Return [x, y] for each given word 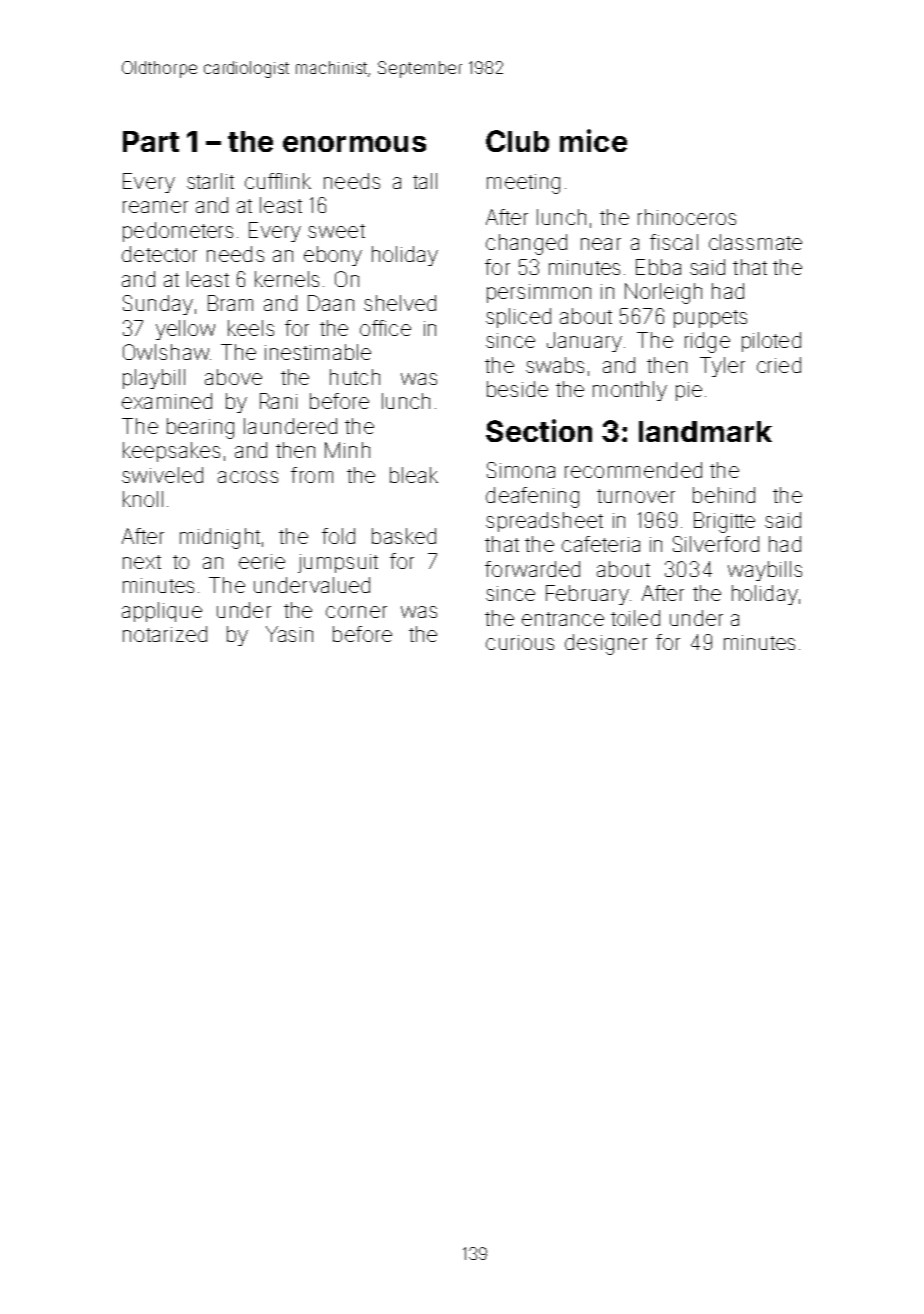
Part [151, 141]
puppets [710, 319]
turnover [636, 496]
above [233, 377]
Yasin [289, 634]
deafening [532, 497]
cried [779, 365]
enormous [354, 144]
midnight [220, 538]
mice [593, 140]
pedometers [178, 232]
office [385, 328]
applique [162, 612]
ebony [333, 256]
